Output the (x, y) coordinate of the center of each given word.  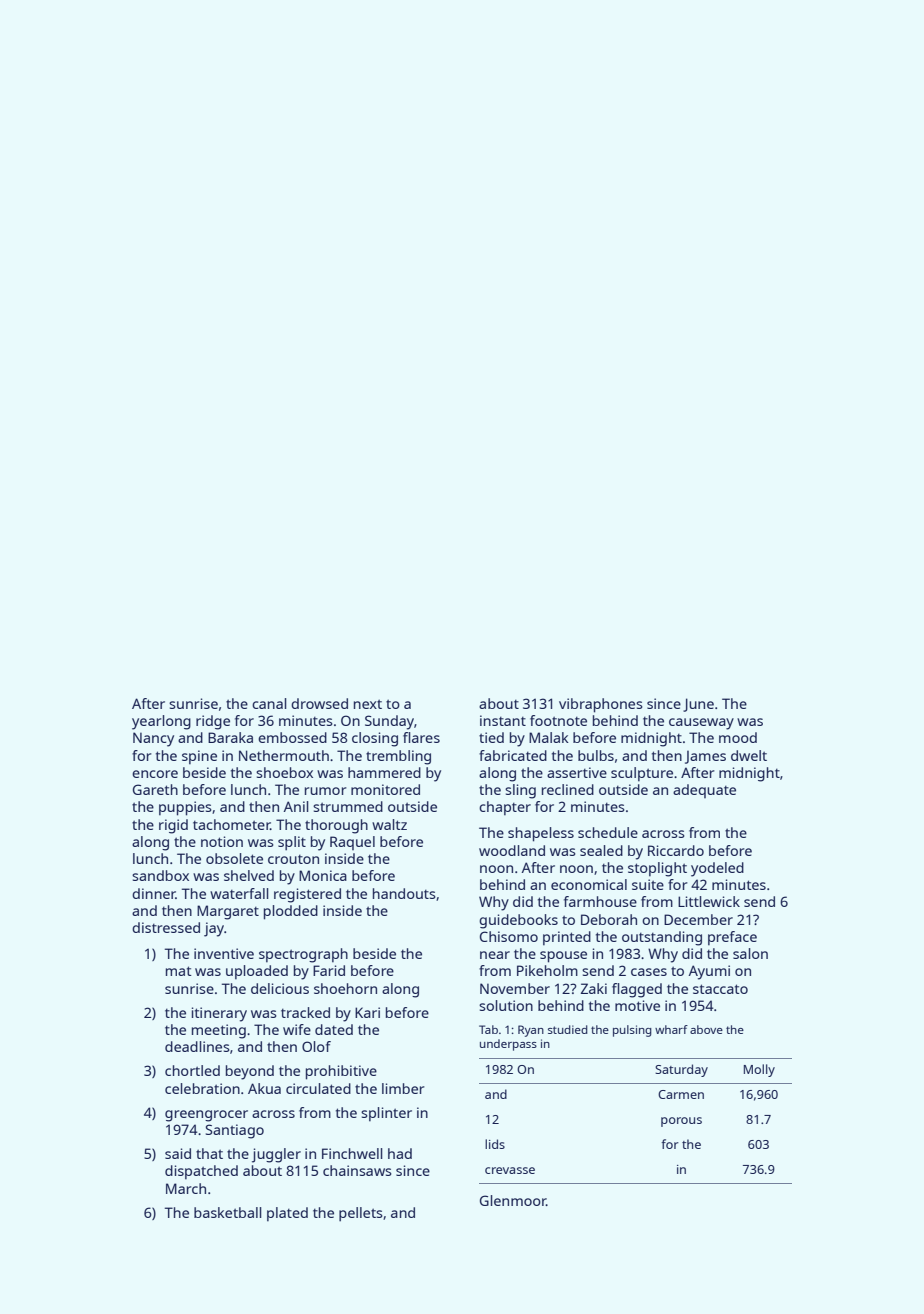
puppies (185, 808)
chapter (505, 808)
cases (649, 972)
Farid (329, 970)
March (186, 1188)
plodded (291, 912)
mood (738, 737)
